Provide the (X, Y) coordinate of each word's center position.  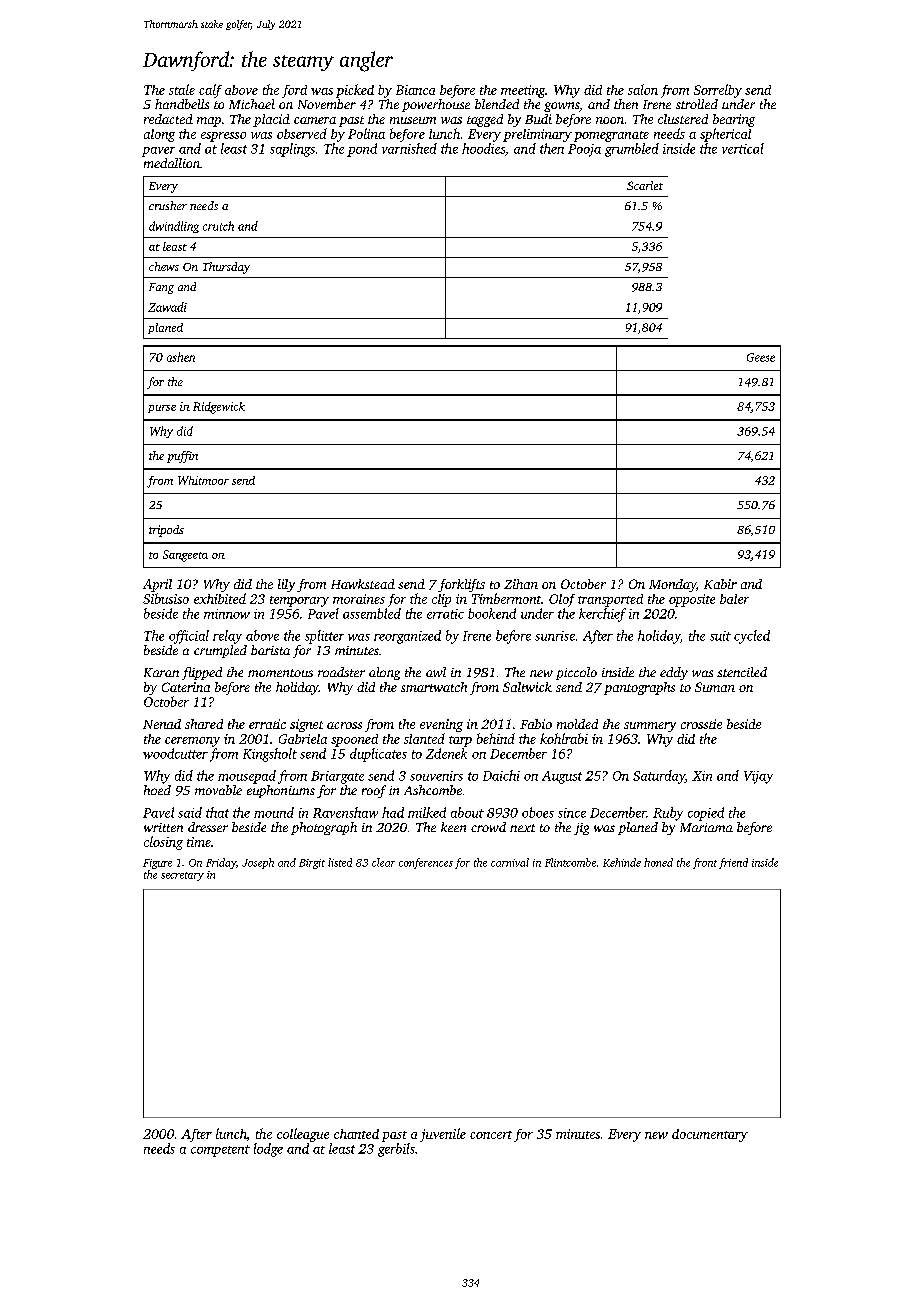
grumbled (632, 150)
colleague (303, 1135)
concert (491, 1135)
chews (164, 266)
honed (658, 862)
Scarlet (645, 185)
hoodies (483, 148)
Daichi (501, 775)
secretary (182, 876)
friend (733, 863)
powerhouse (436, 105)
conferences (426, 863)
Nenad (162, 724)
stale (182, 89)
